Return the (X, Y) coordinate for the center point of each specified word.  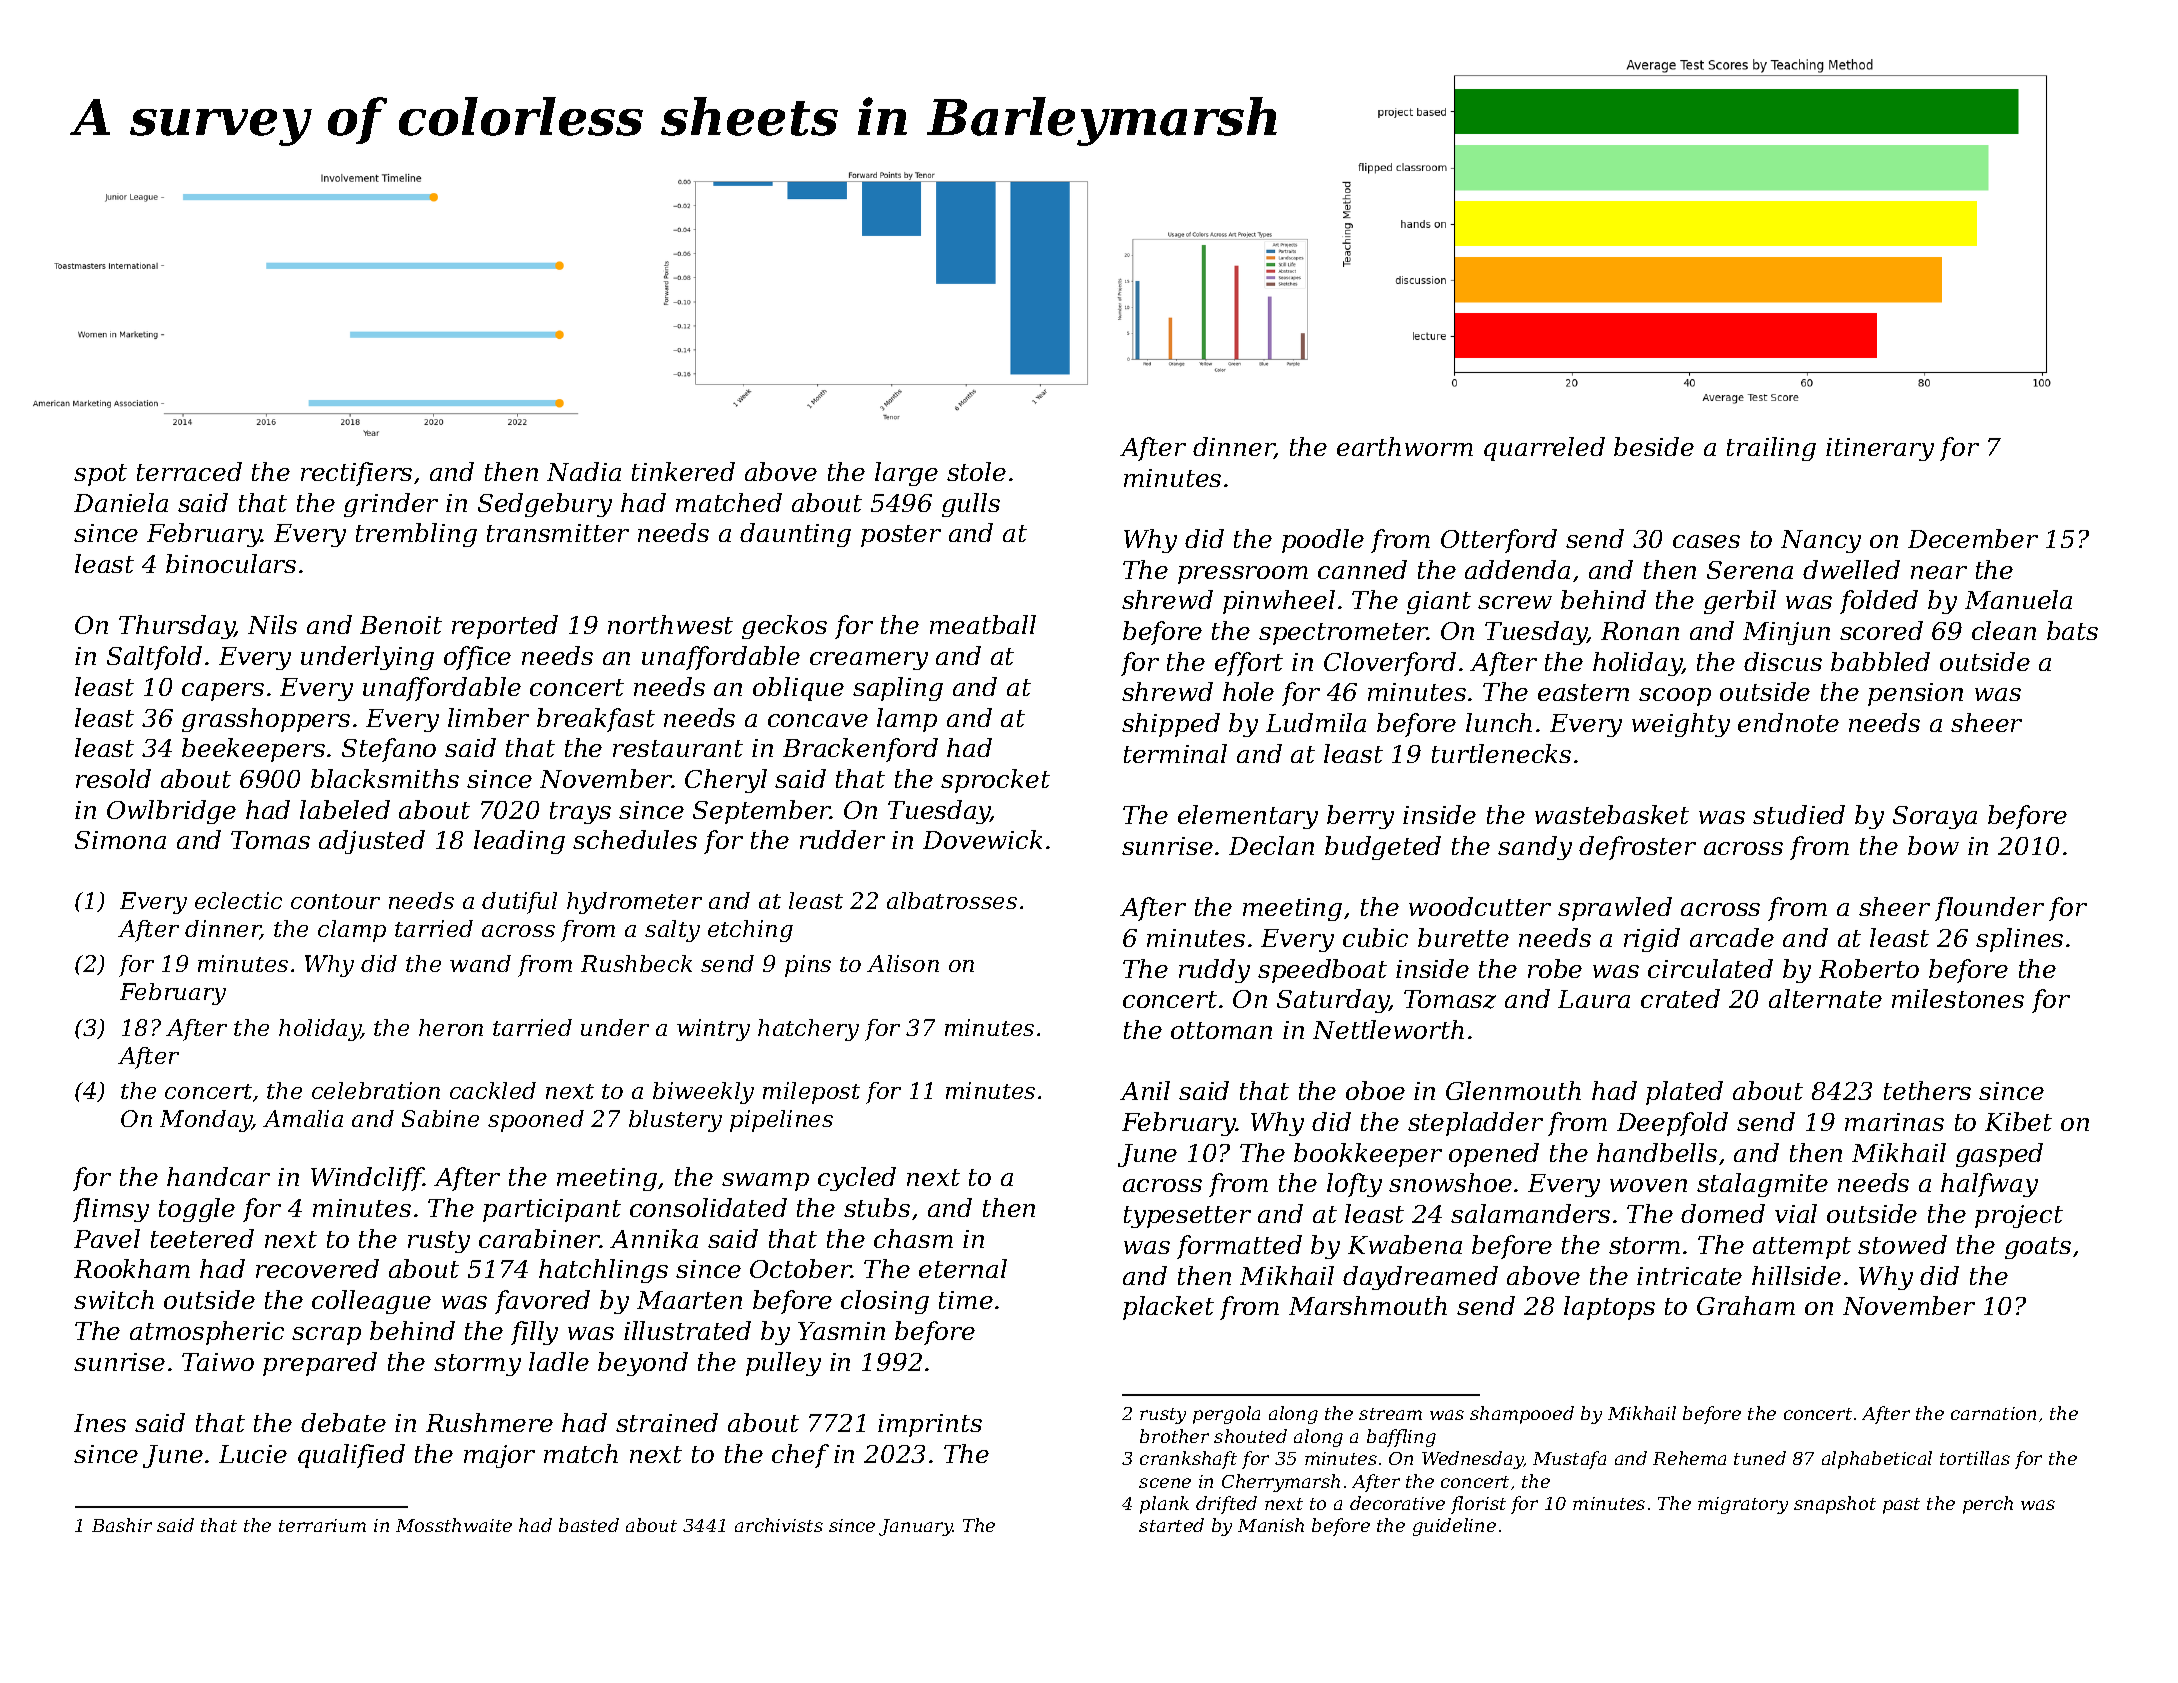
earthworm (1405, 446)
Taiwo (218, 1362)
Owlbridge (171, 812)
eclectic (238, 900)
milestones (1958, 998)
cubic (1375, 937)
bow (1933, 845)
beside (1654, 446)
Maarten (689, 1300)
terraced (189, 471)
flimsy (111, 1210)
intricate (1689, 1276)
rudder (842, 839)
